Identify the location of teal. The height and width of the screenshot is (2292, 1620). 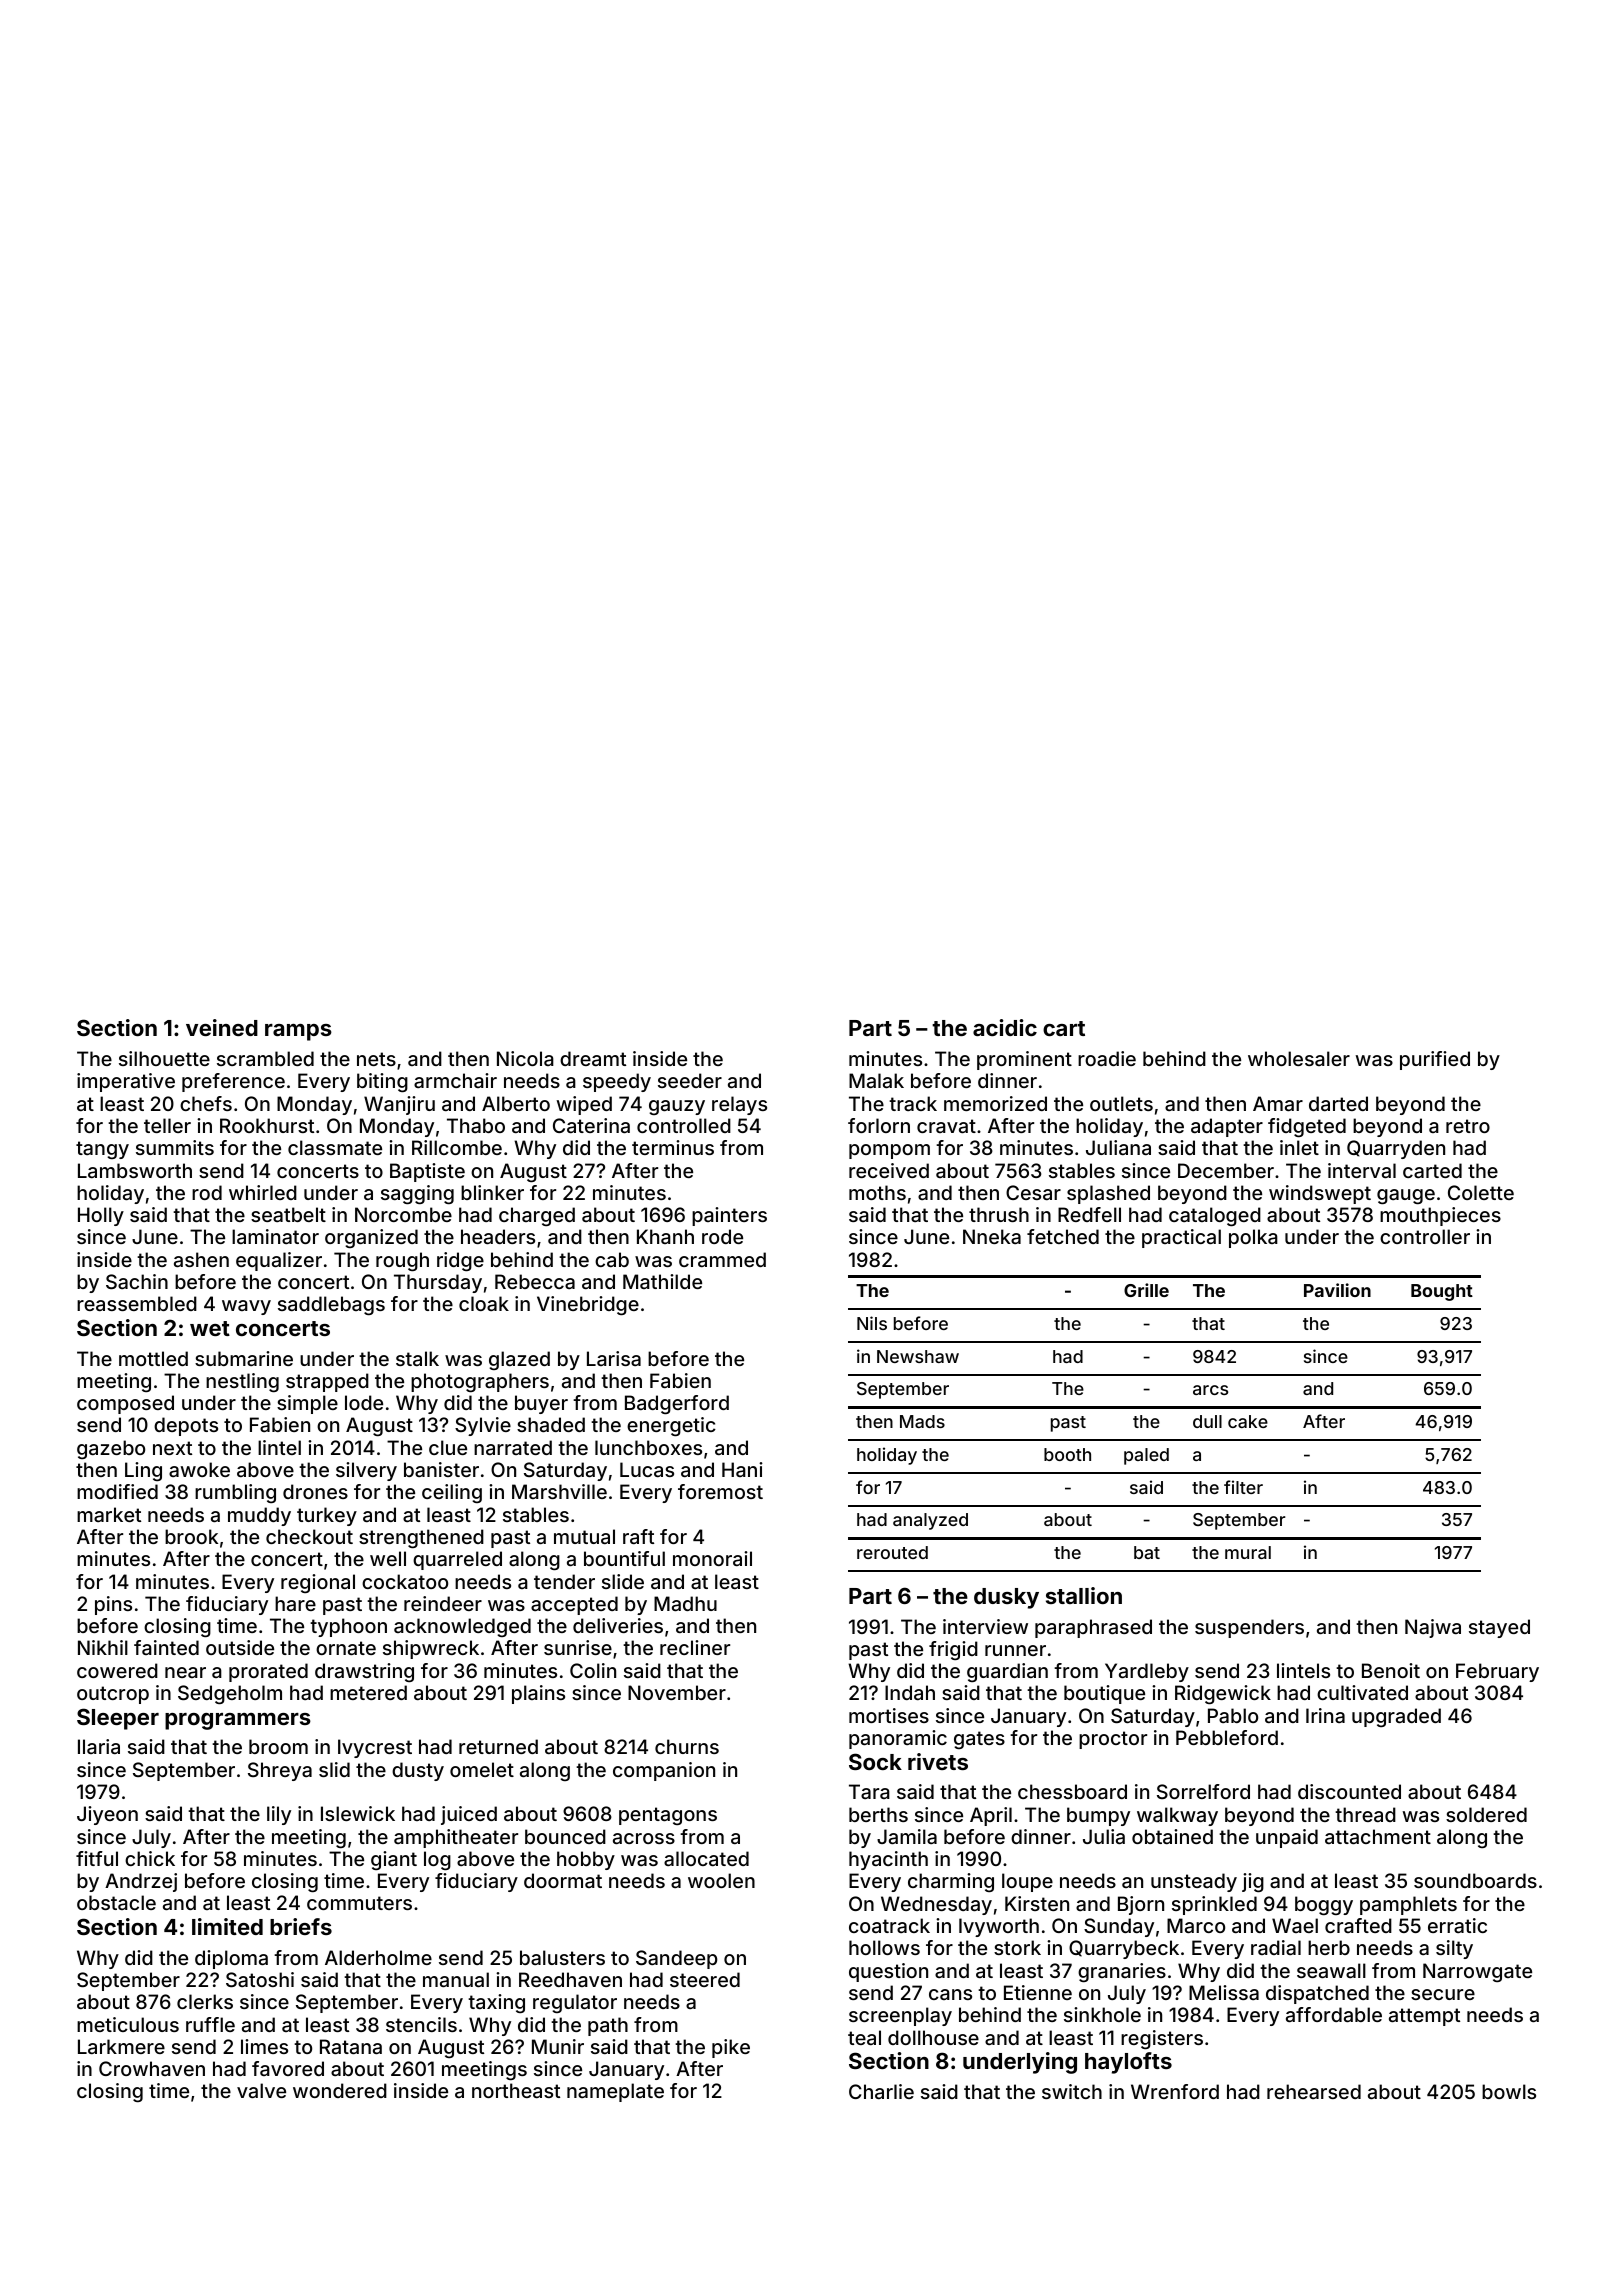
(864, 2037).
